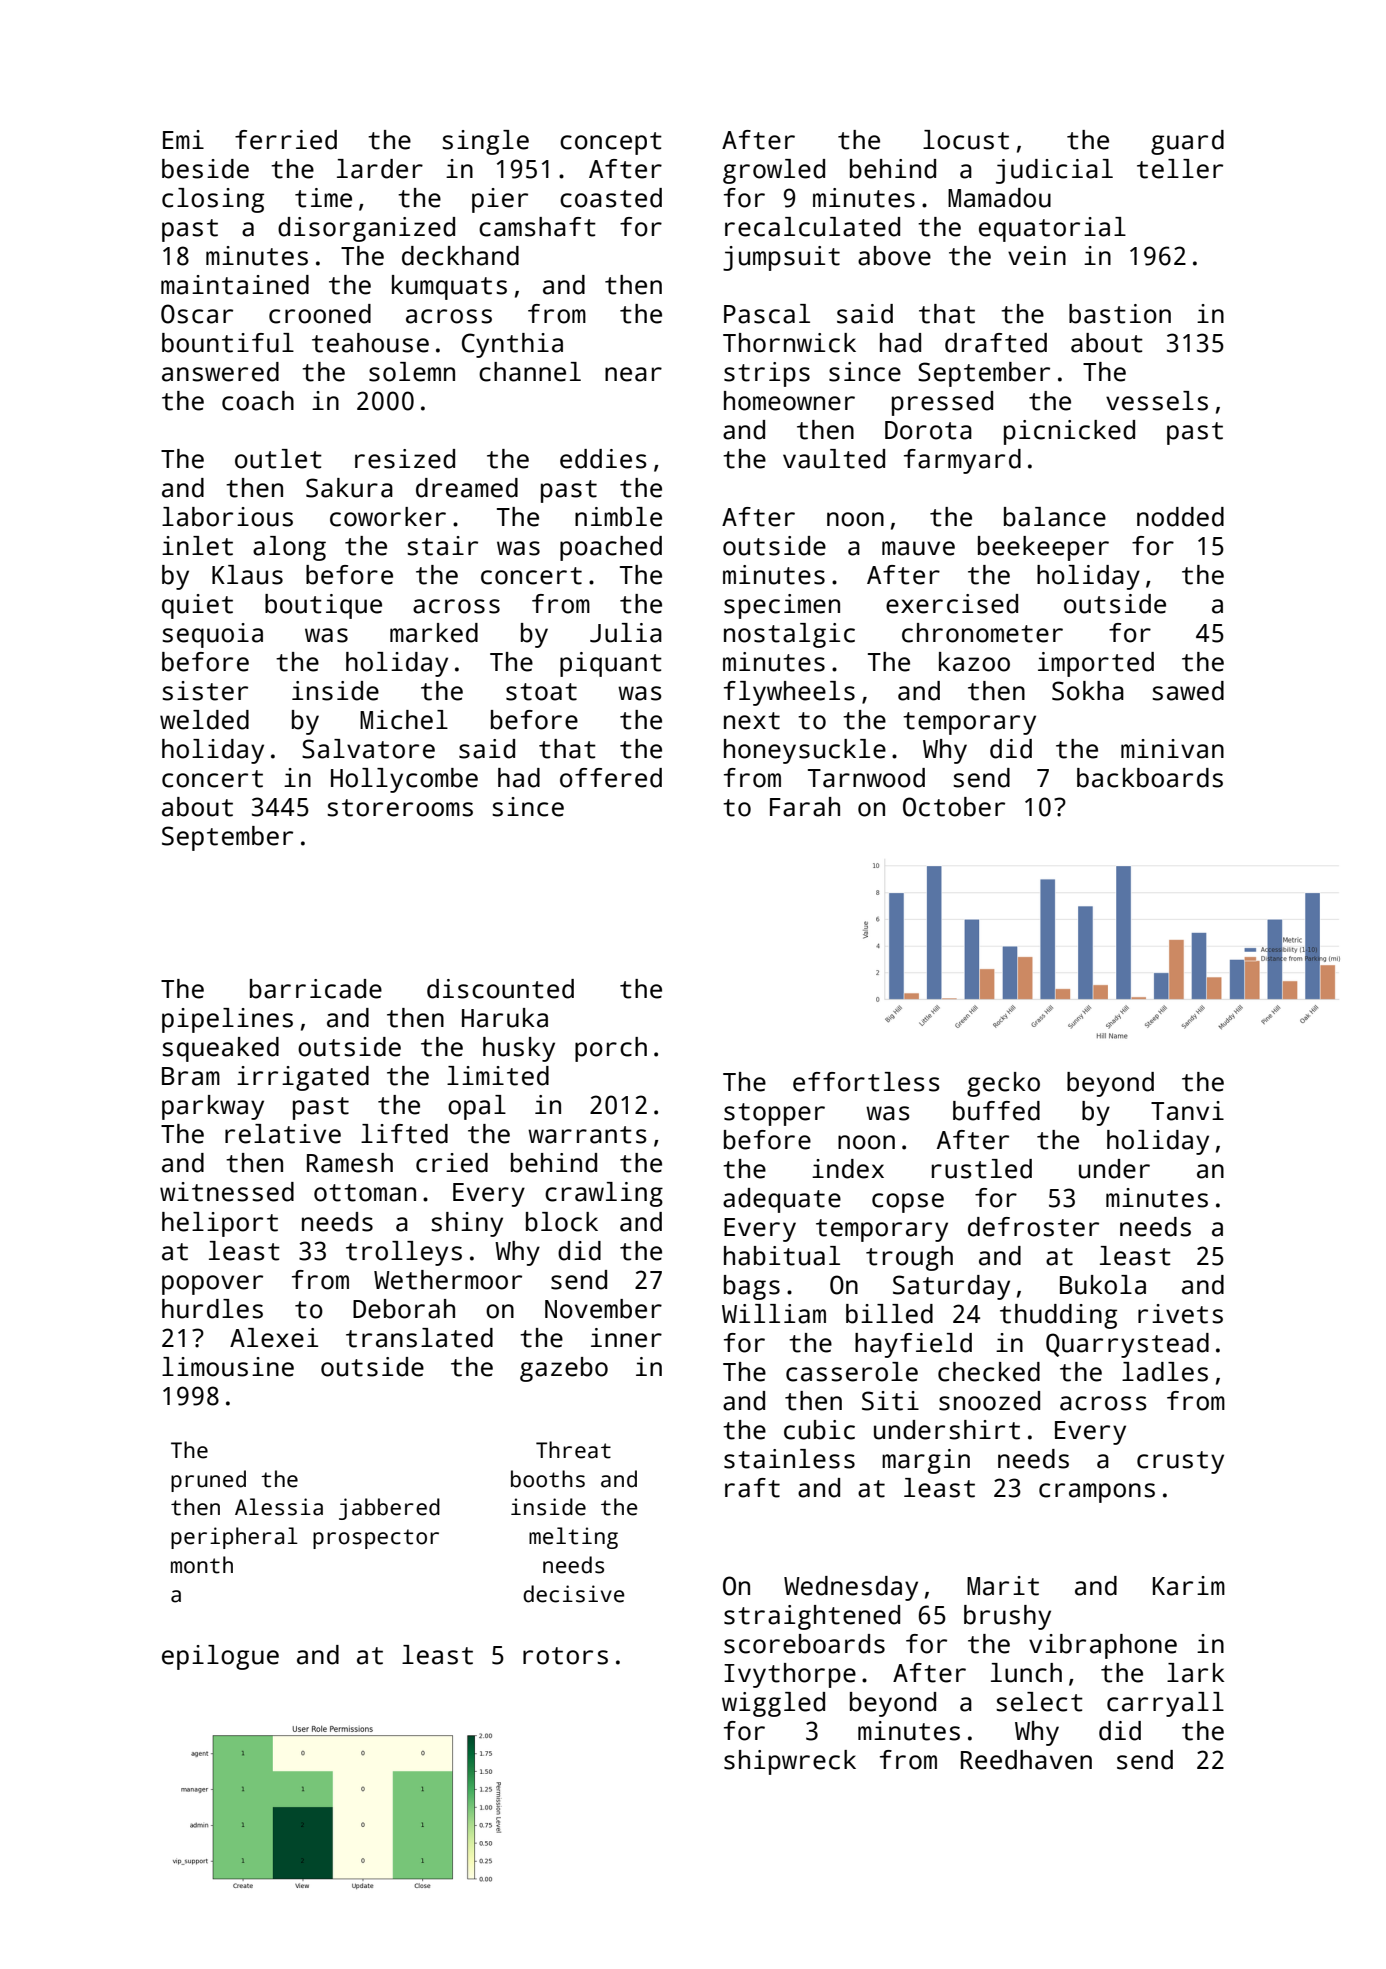 This page has height=1969, width=1386. What do you see at coordinates (1120, 314) in the page?
I see `bastion` at bounding box center [1120, 314].
